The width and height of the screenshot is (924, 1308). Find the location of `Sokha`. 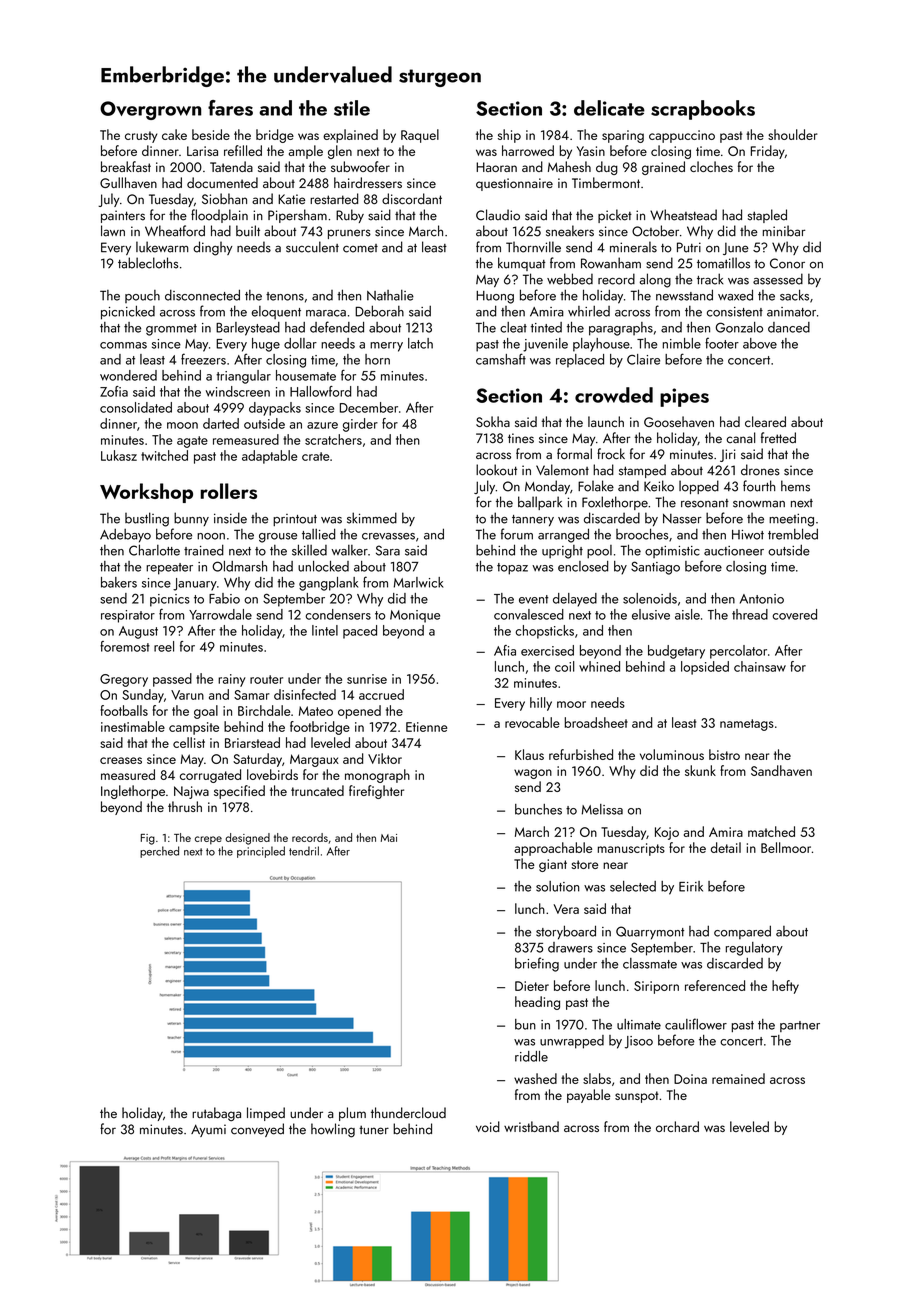

Sokha is located at coordinates (493, 421).
